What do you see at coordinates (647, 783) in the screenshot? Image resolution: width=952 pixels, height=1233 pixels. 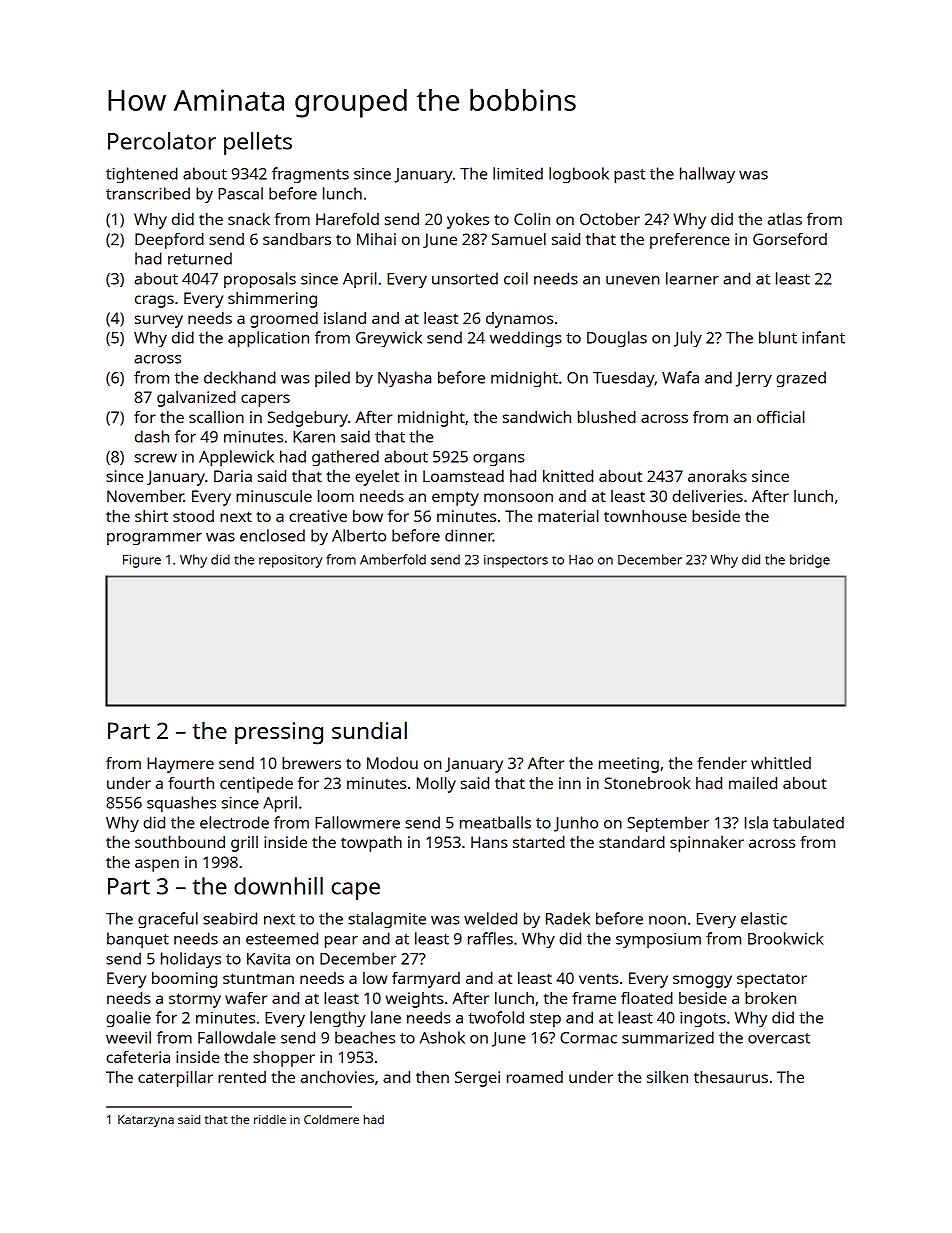 I see `Stonebrook` at bounding box center [647, 783].
